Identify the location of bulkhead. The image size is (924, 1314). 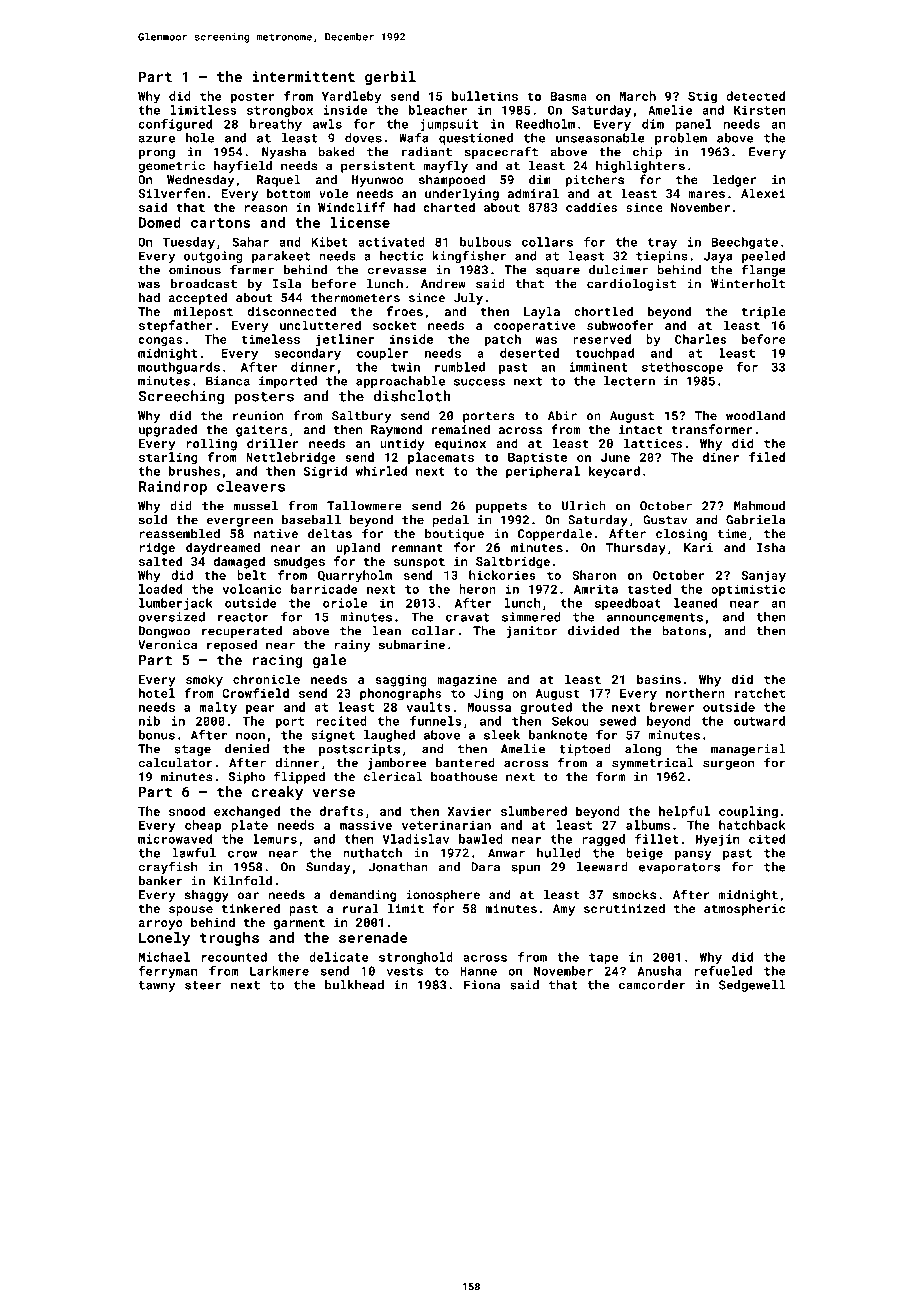
(354, 985).
